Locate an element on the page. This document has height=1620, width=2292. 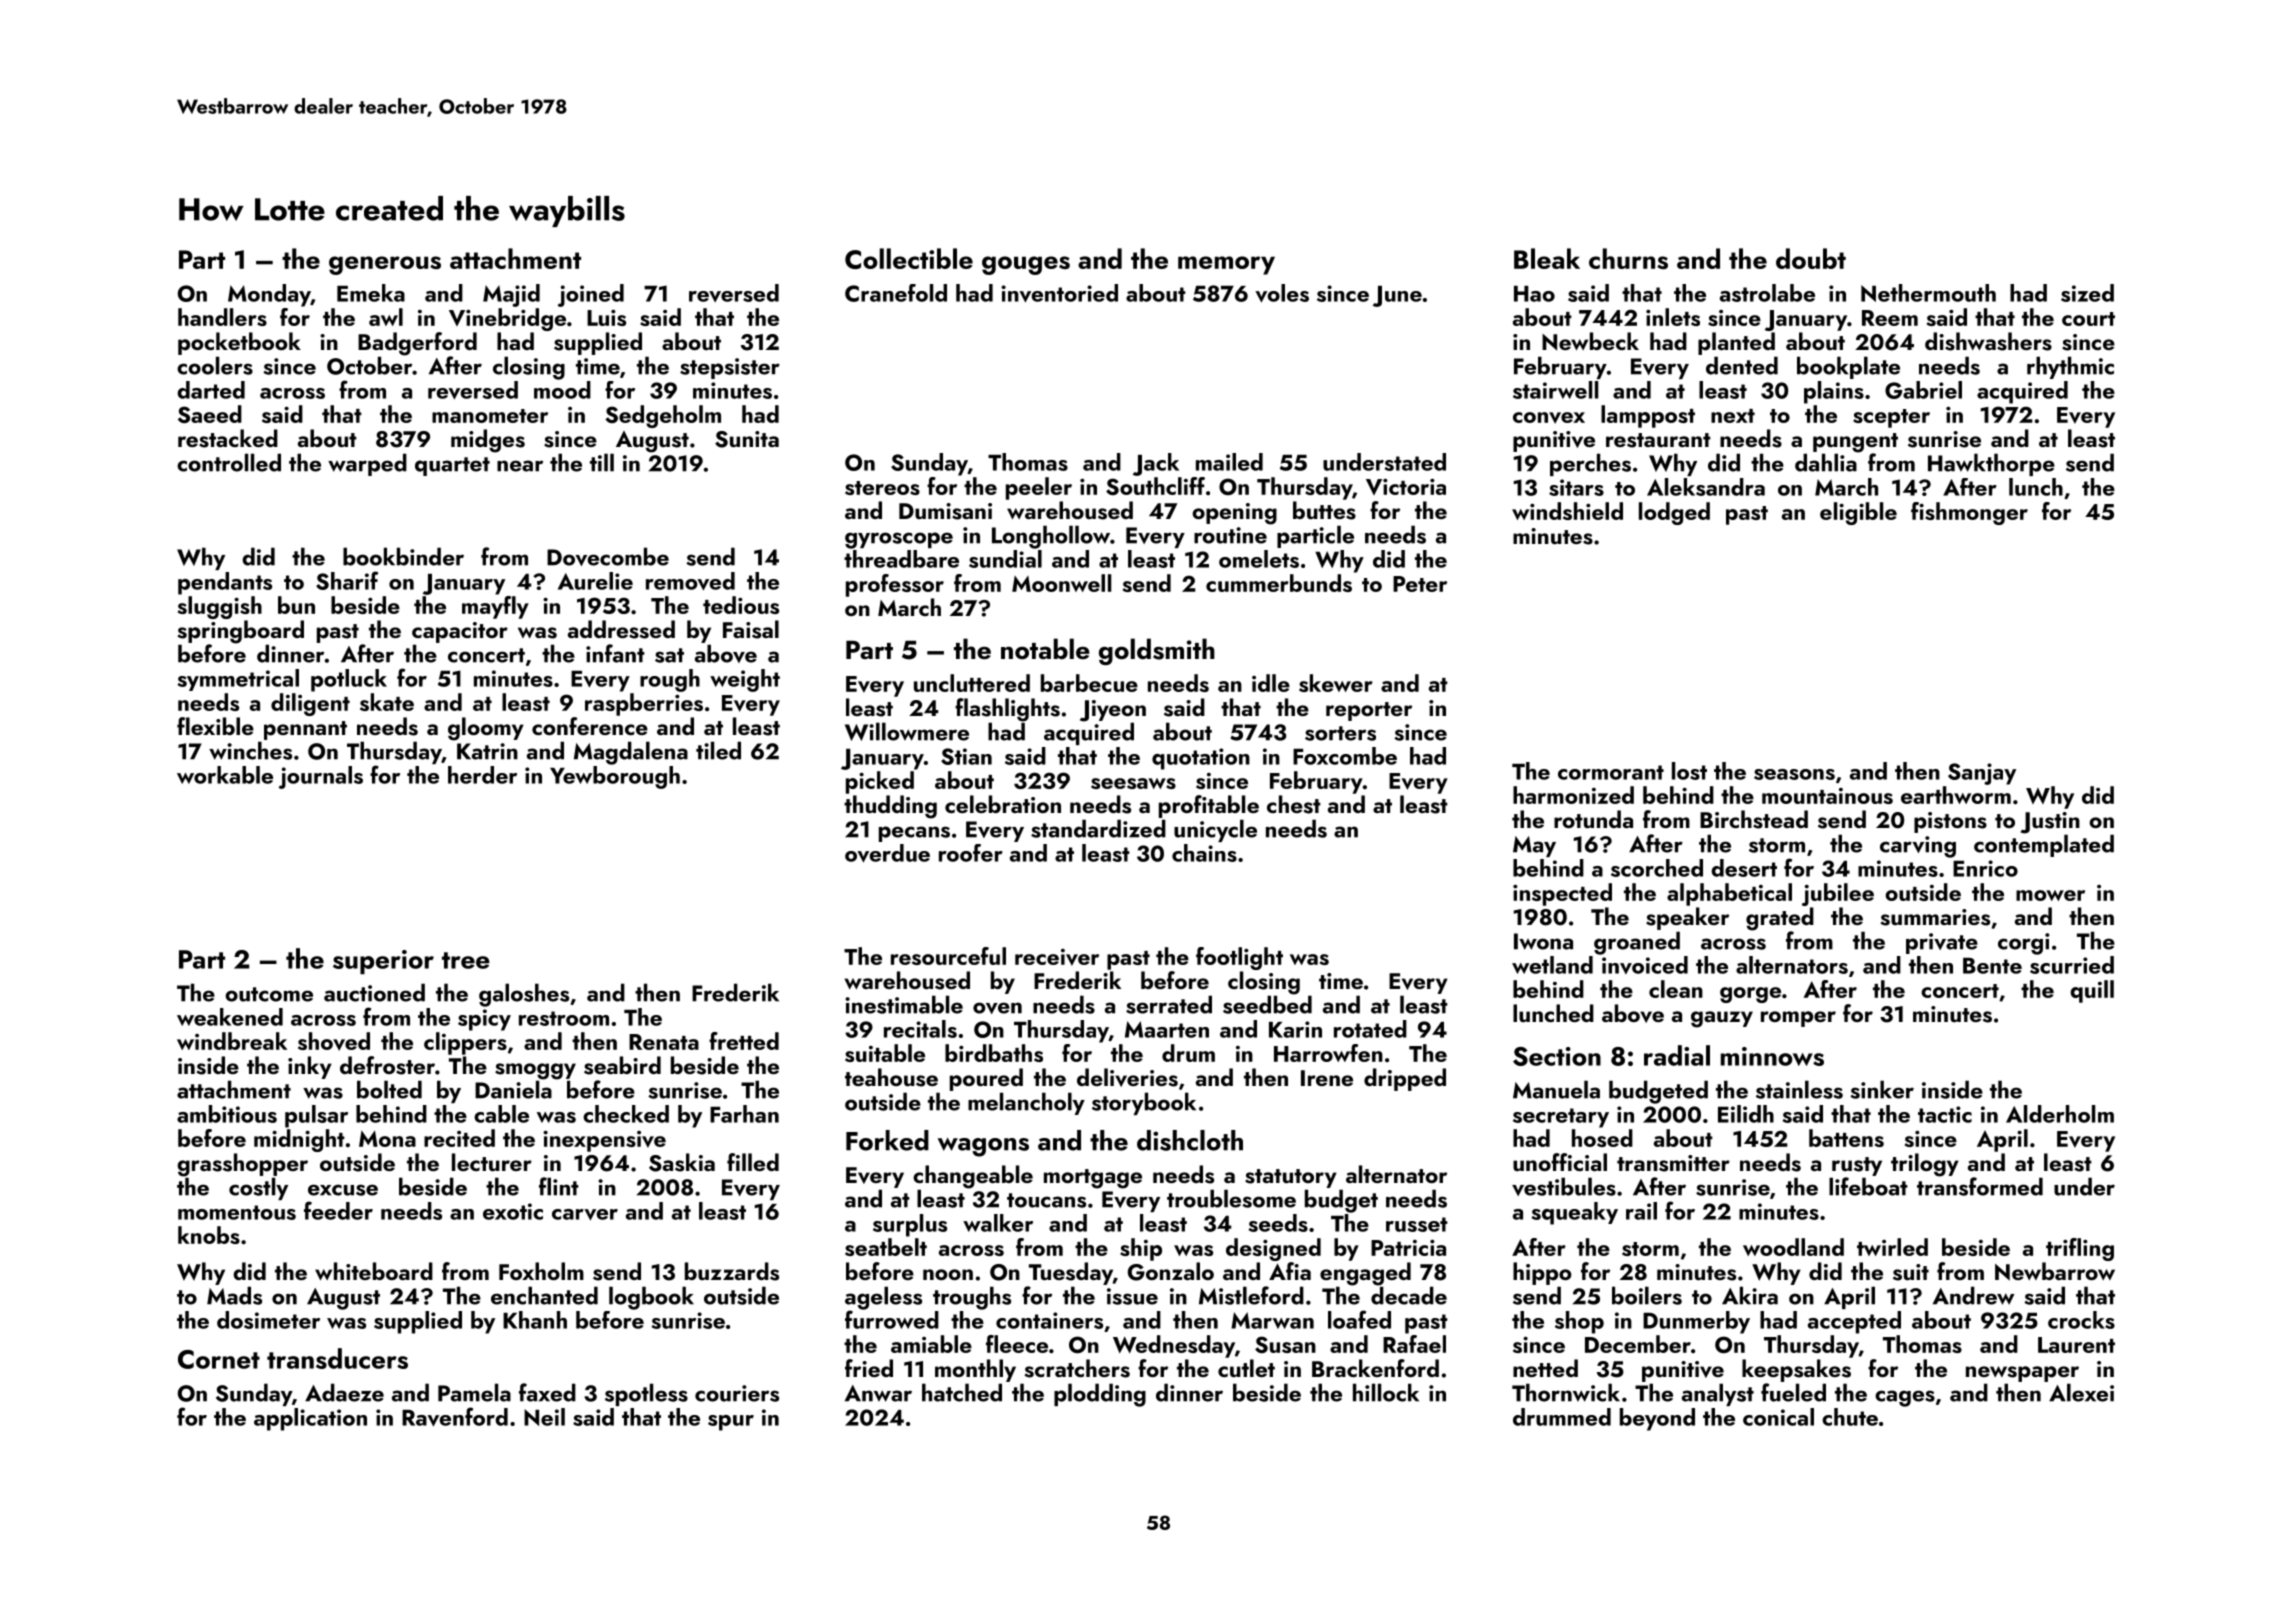
rotunda is located at coordinates (1593, 819).
